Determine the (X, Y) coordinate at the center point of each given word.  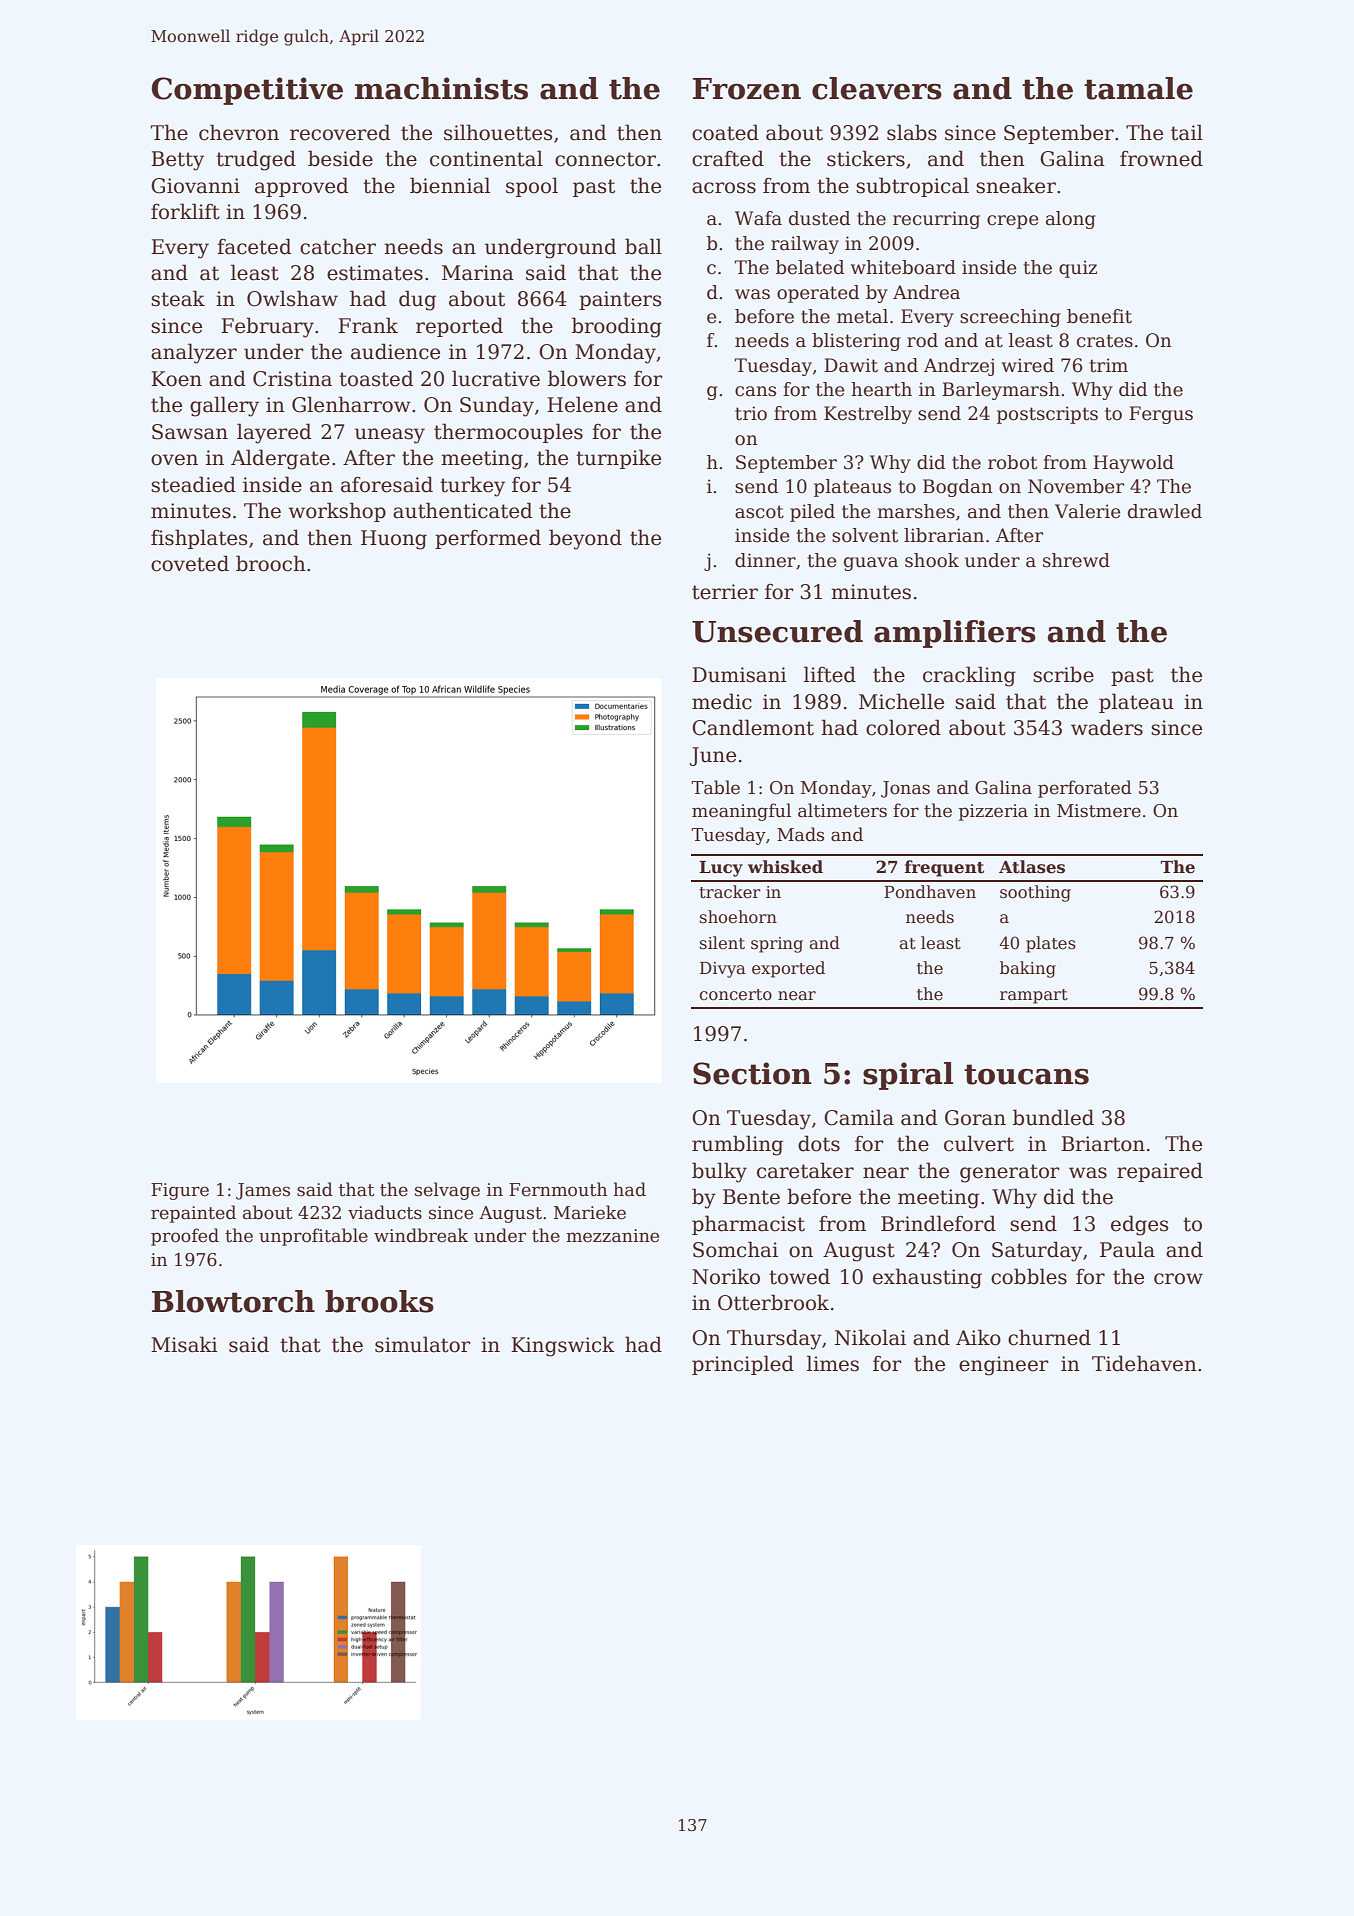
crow (1178, 1279)
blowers (587, 378)
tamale (1138, 88)
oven (174, 460)
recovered (340, 132)
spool (532, 187)
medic (722, 701)
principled (743, 1365)
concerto (735, 995)
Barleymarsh (1001, 391)
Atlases (1032, 867)
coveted (190, 563)
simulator (423, 1344)
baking (1028, 969)
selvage (447, 1191)
